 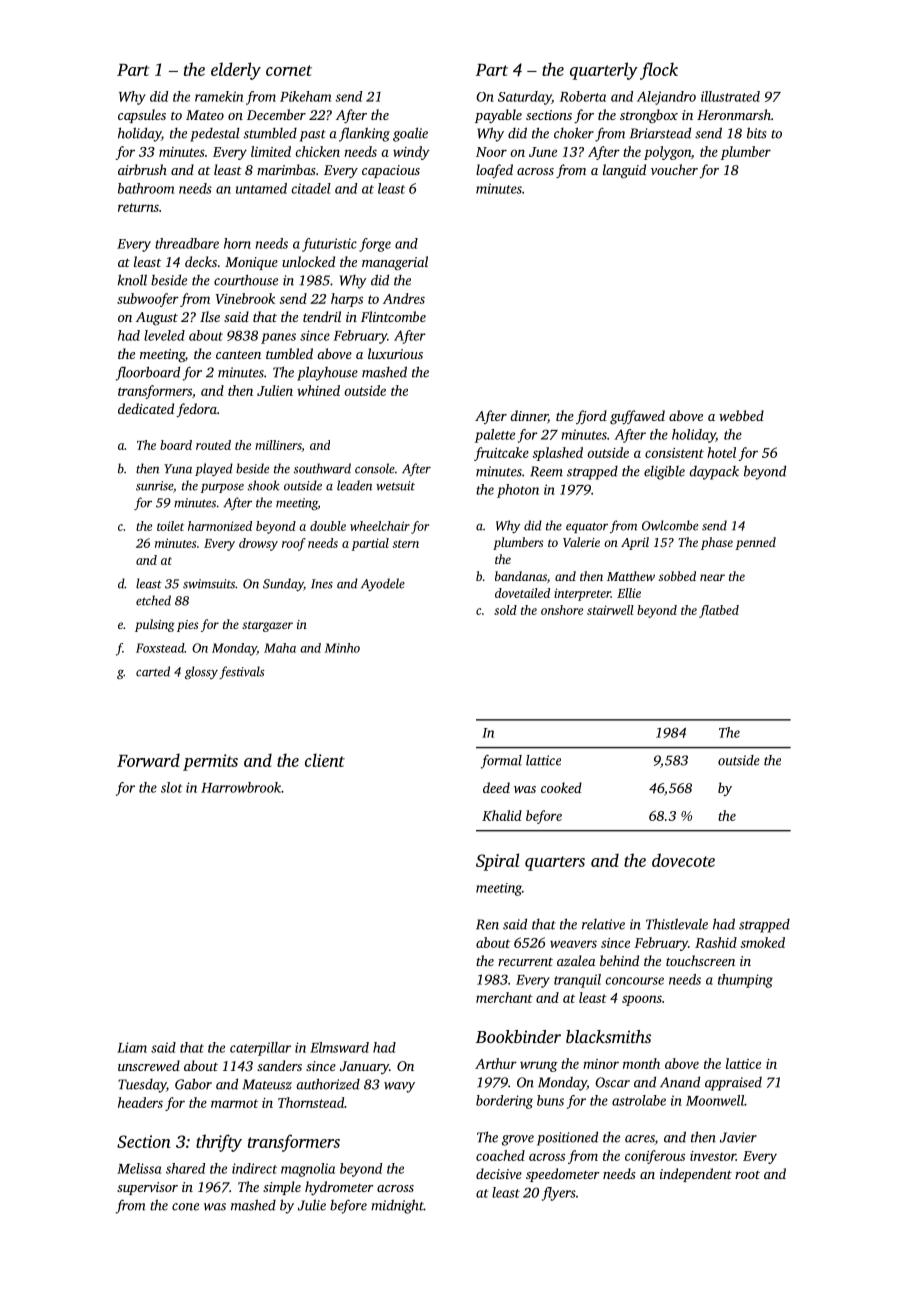 What do you see at coordinates (294, 544) in the document?
I see `roof` at bounding box center [294, 544].
